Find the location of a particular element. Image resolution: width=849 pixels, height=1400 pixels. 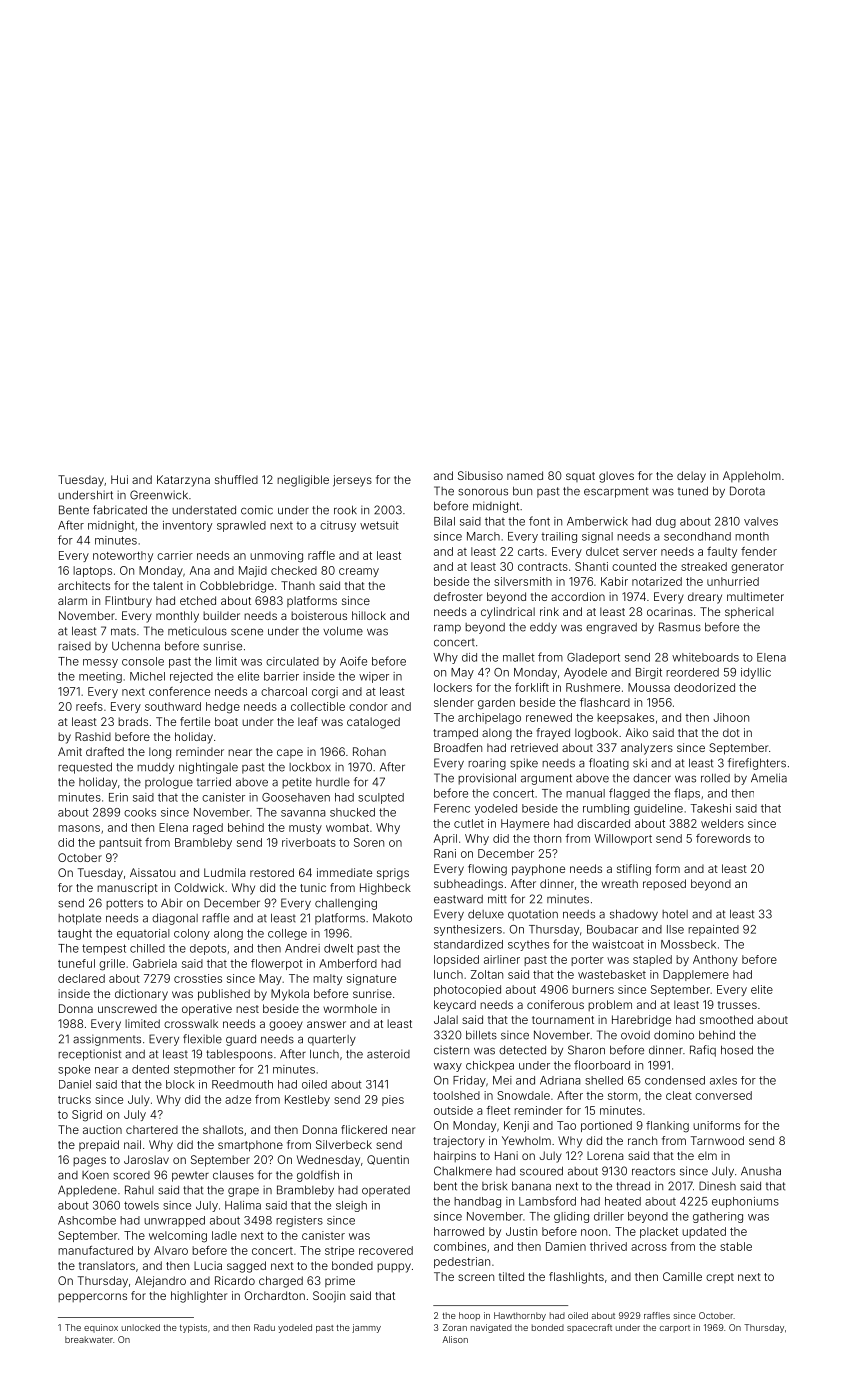

shadowy is located at coordinates (634, 915).
